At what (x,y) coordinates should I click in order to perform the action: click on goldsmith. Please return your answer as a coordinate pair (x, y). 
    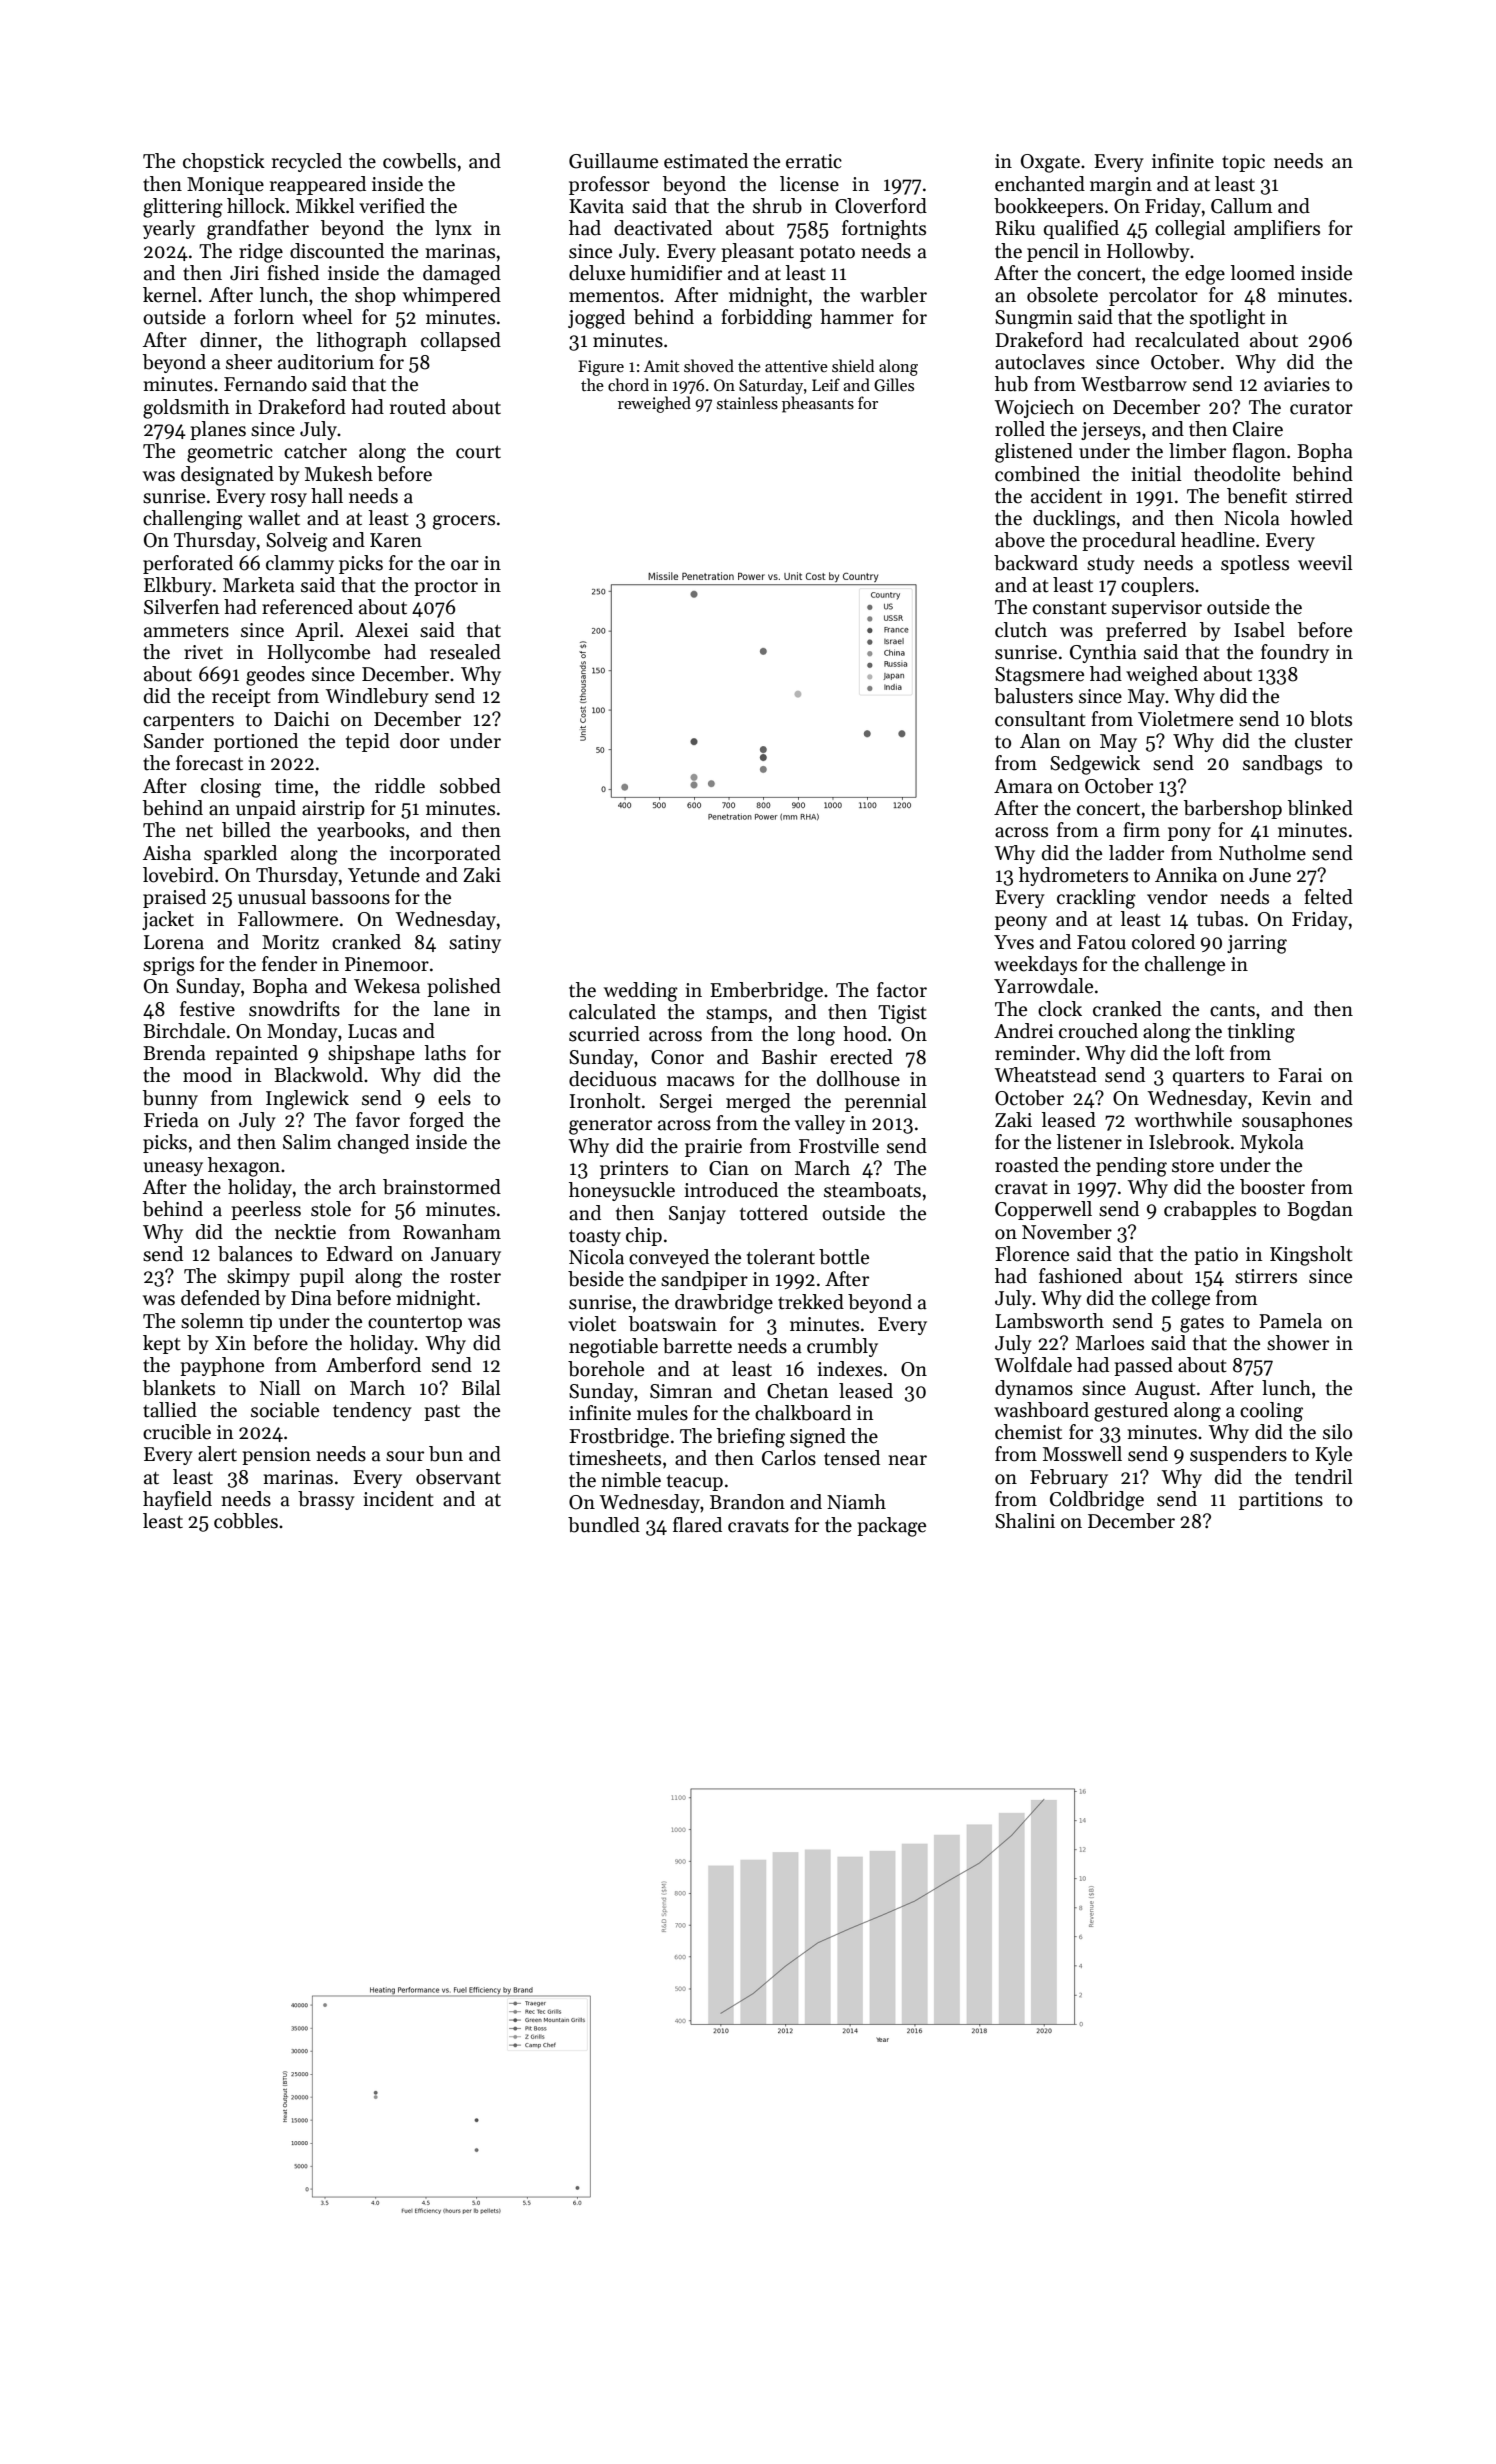
    Looking at the image, I should click on (186, 409).
